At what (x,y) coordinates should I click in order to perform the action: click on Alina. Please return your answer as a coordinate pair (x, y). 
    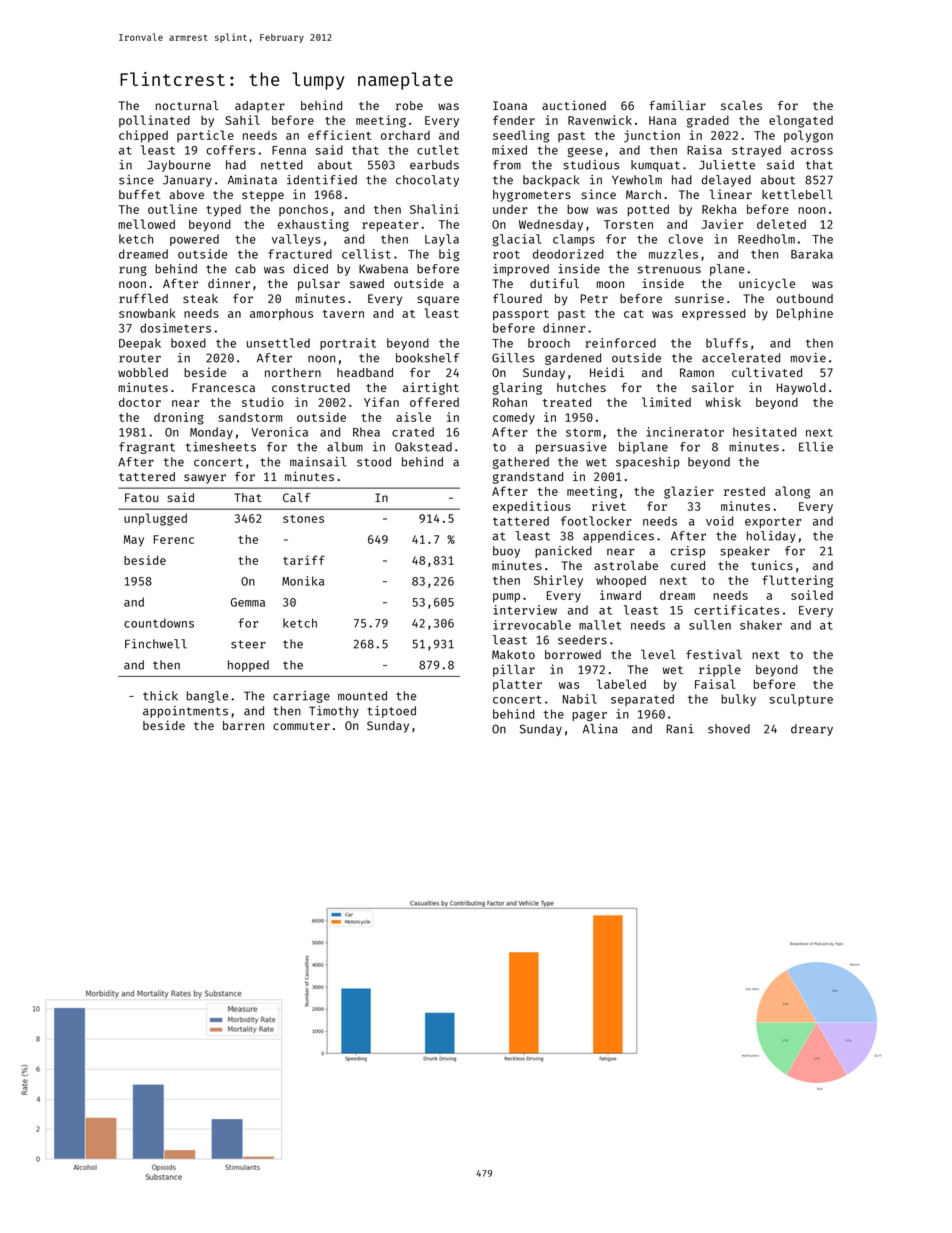
    Looking at the image, I should click on (600, 729).
